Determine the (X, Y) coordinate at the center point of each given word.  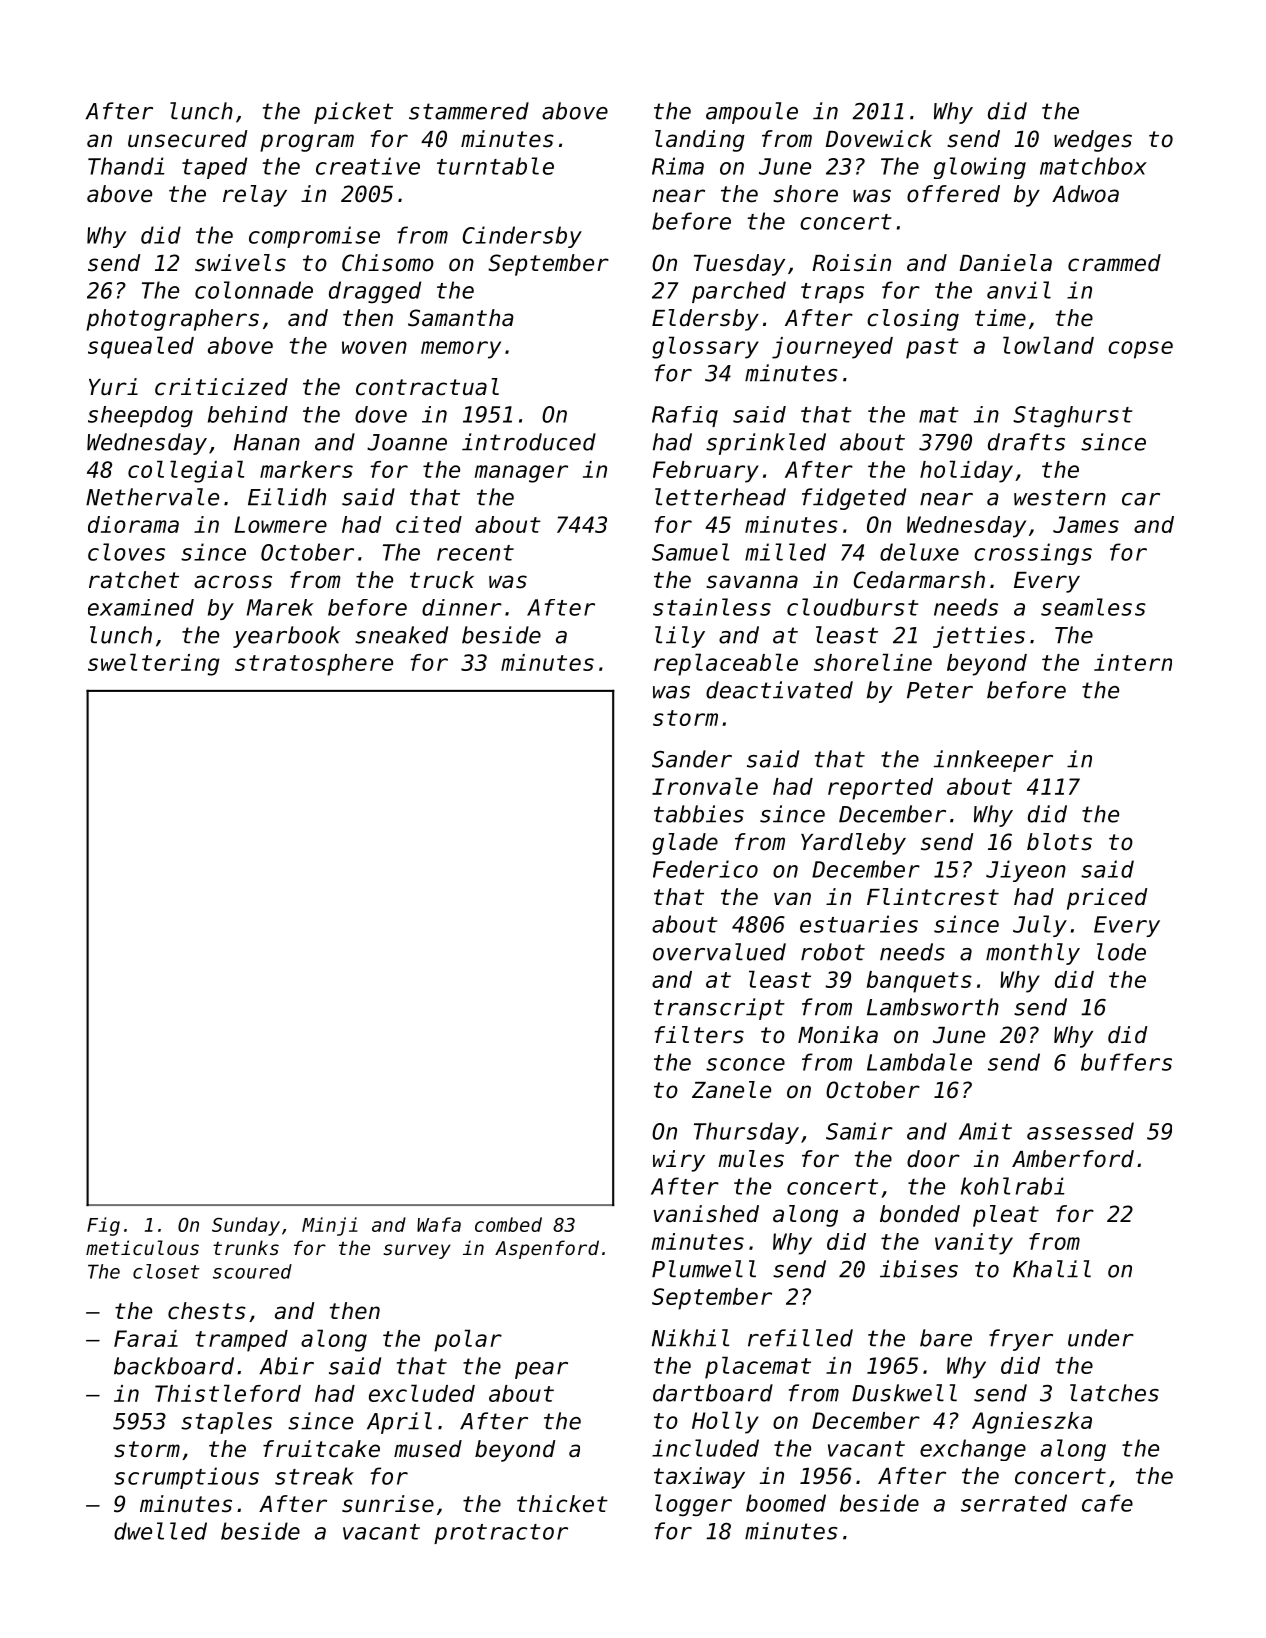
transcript (719, 1009)
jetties (979, 637)
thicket (562, 1504)
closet (166, 1271)
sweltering (154, 664)
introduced (529, 442)
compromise (314, 237)
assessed (1080, 1131)
